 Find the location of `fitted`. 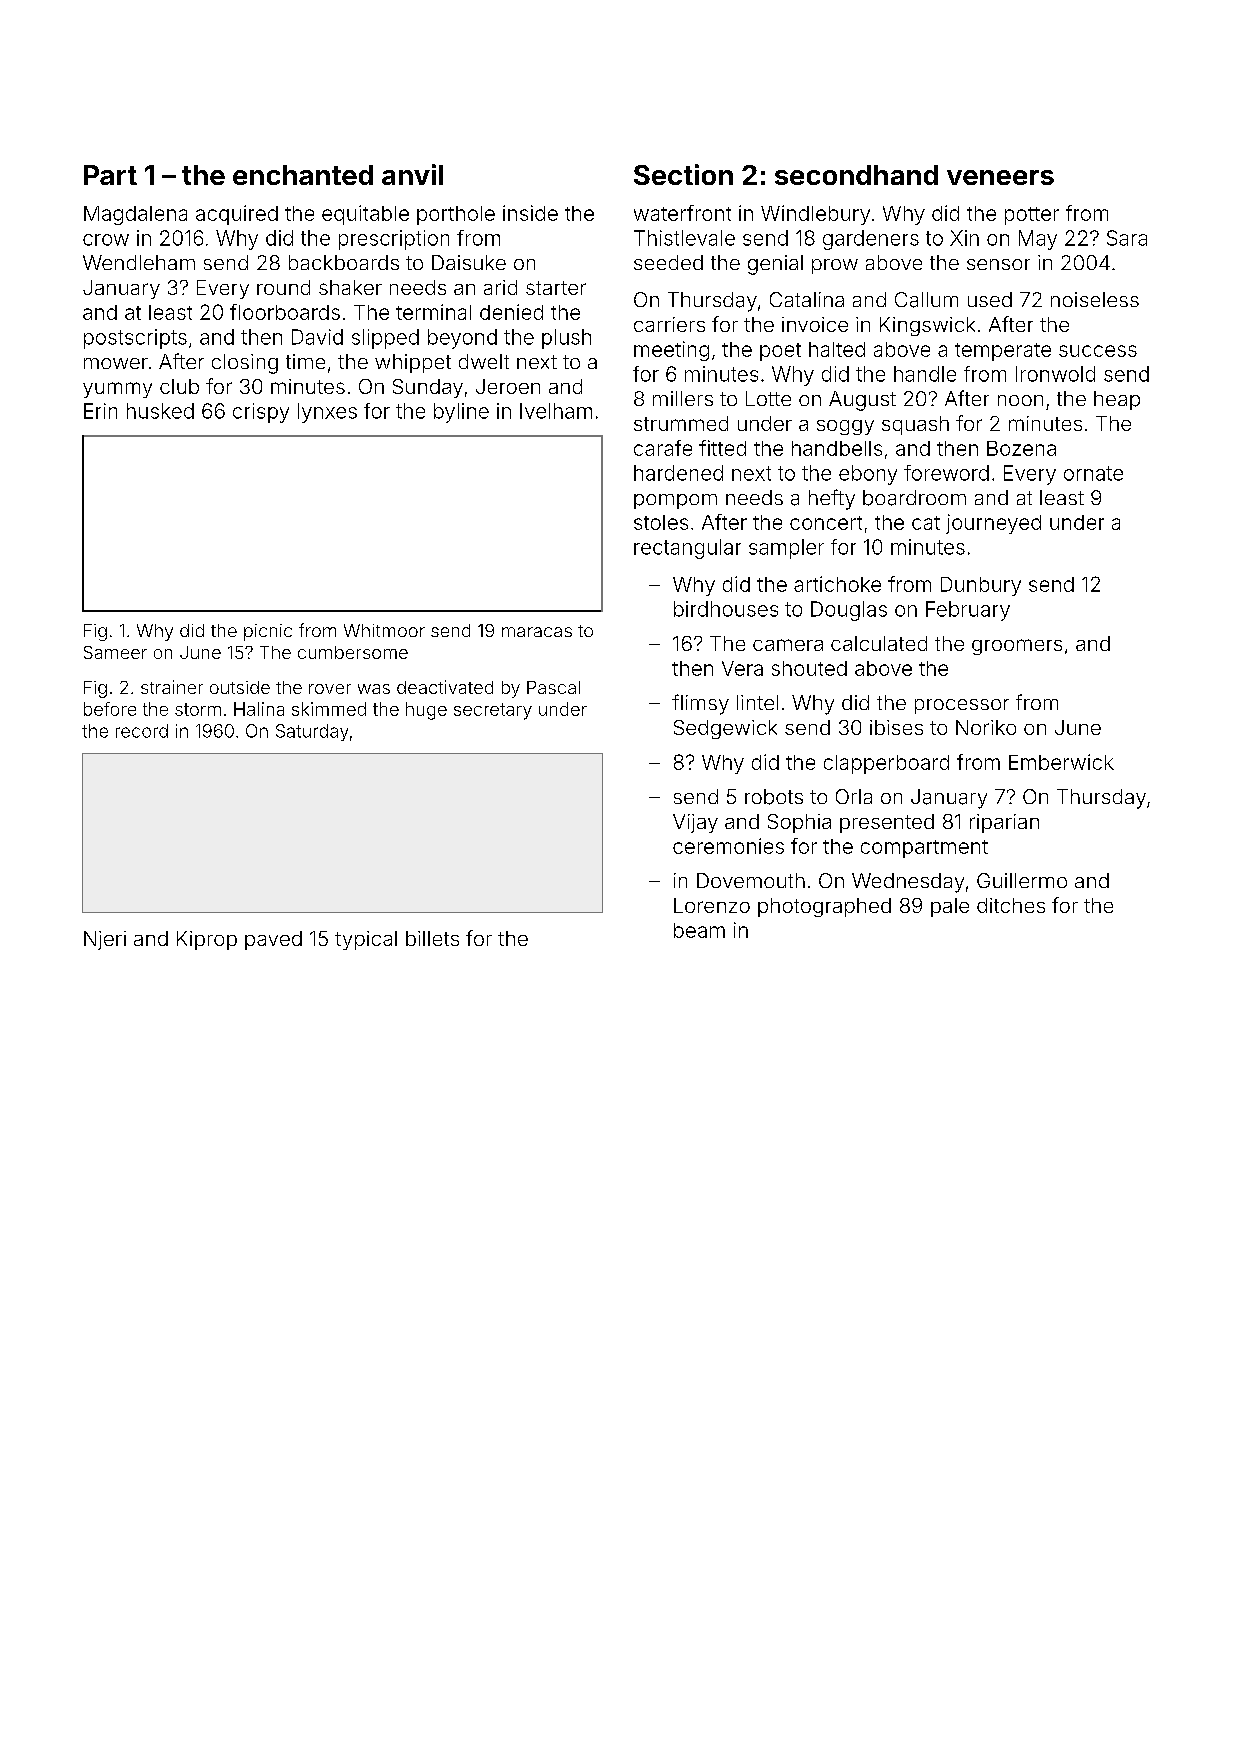

fitted is located at coordinates (722, 448).
